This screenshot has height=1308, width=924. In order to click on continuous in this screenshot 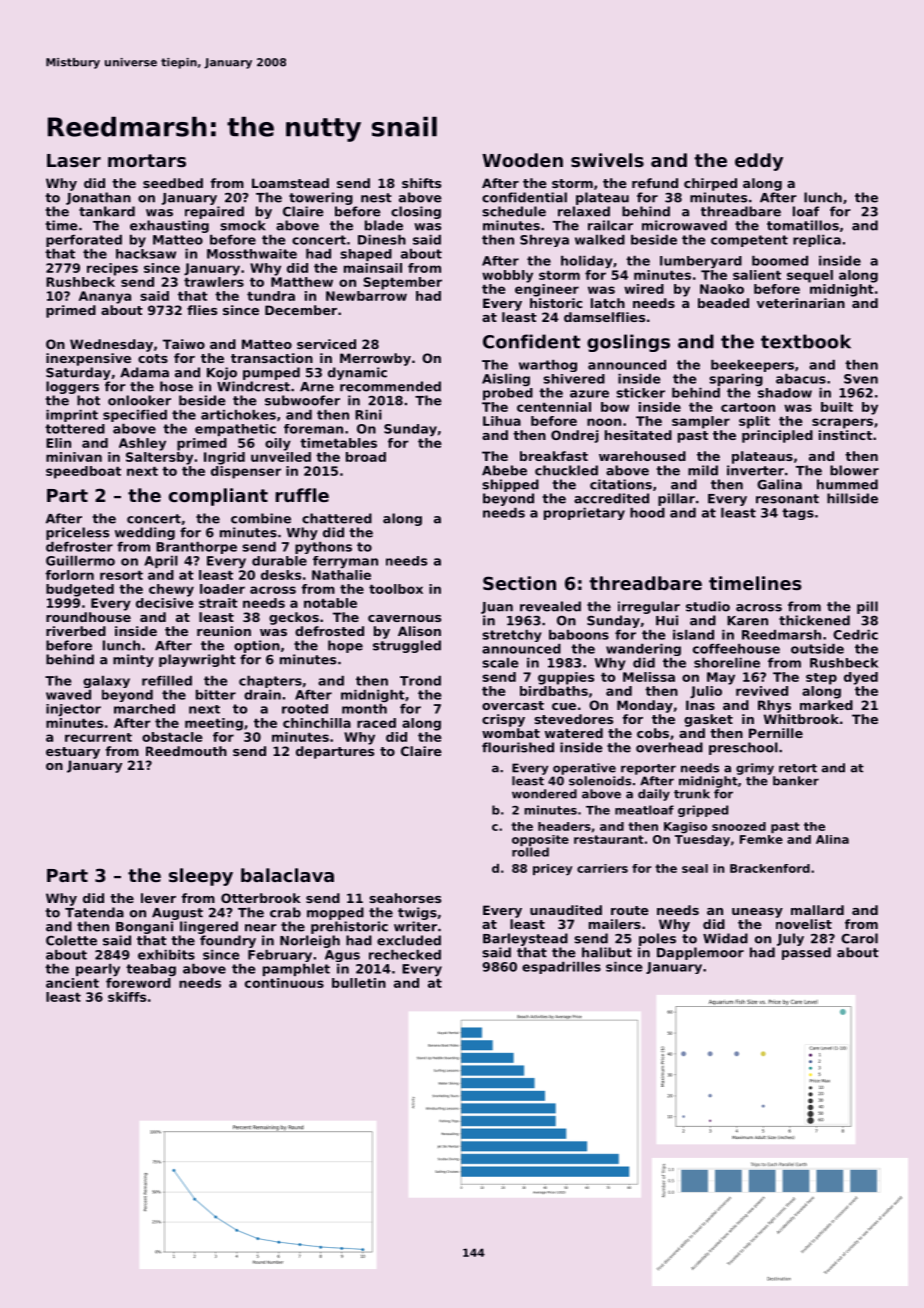, I will do `click(284, 983)`.
